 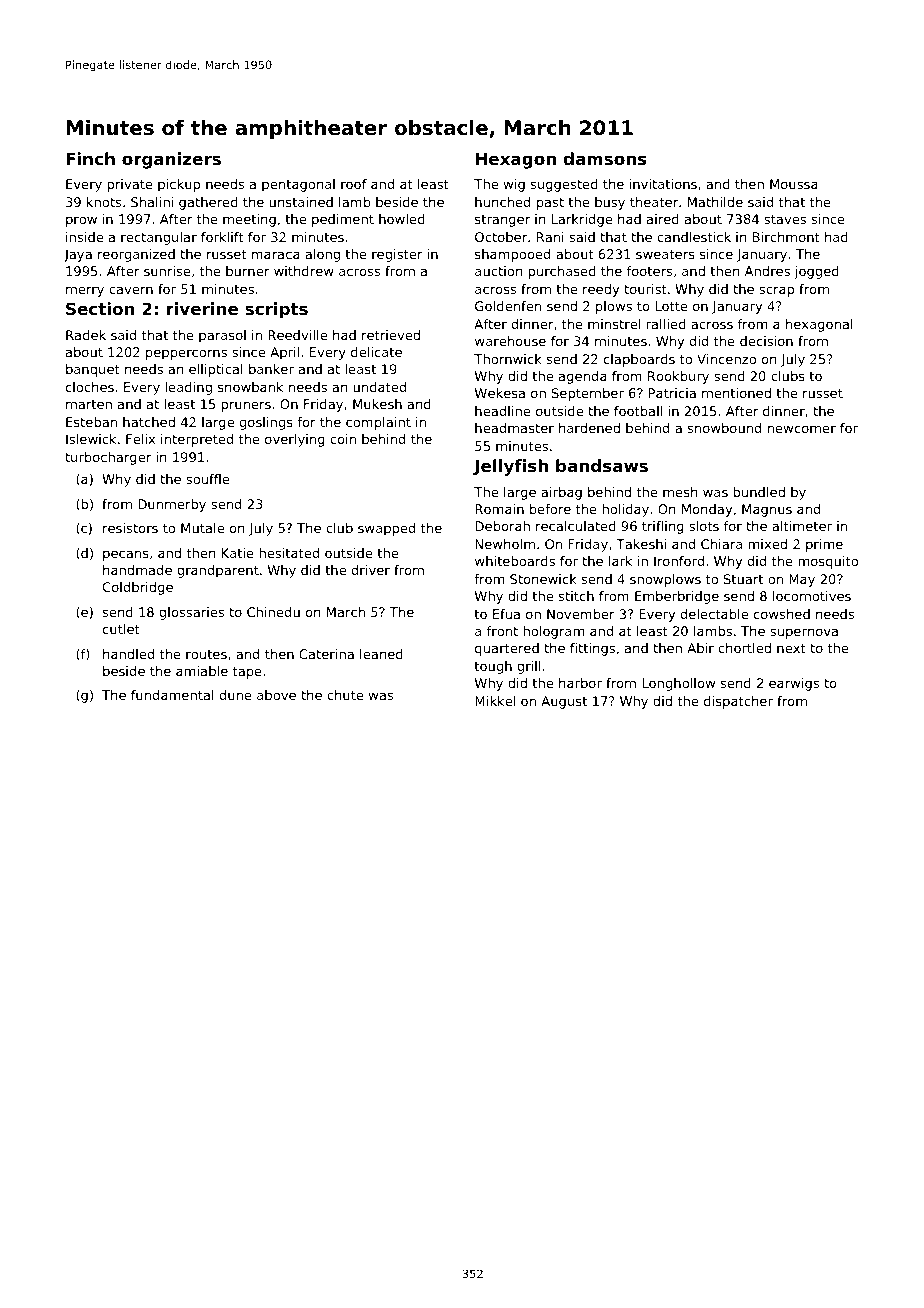 What do you see at coordinates (786, 237) in the screenshot?
I see `Birchmont` at bounding box center [786, 237].
